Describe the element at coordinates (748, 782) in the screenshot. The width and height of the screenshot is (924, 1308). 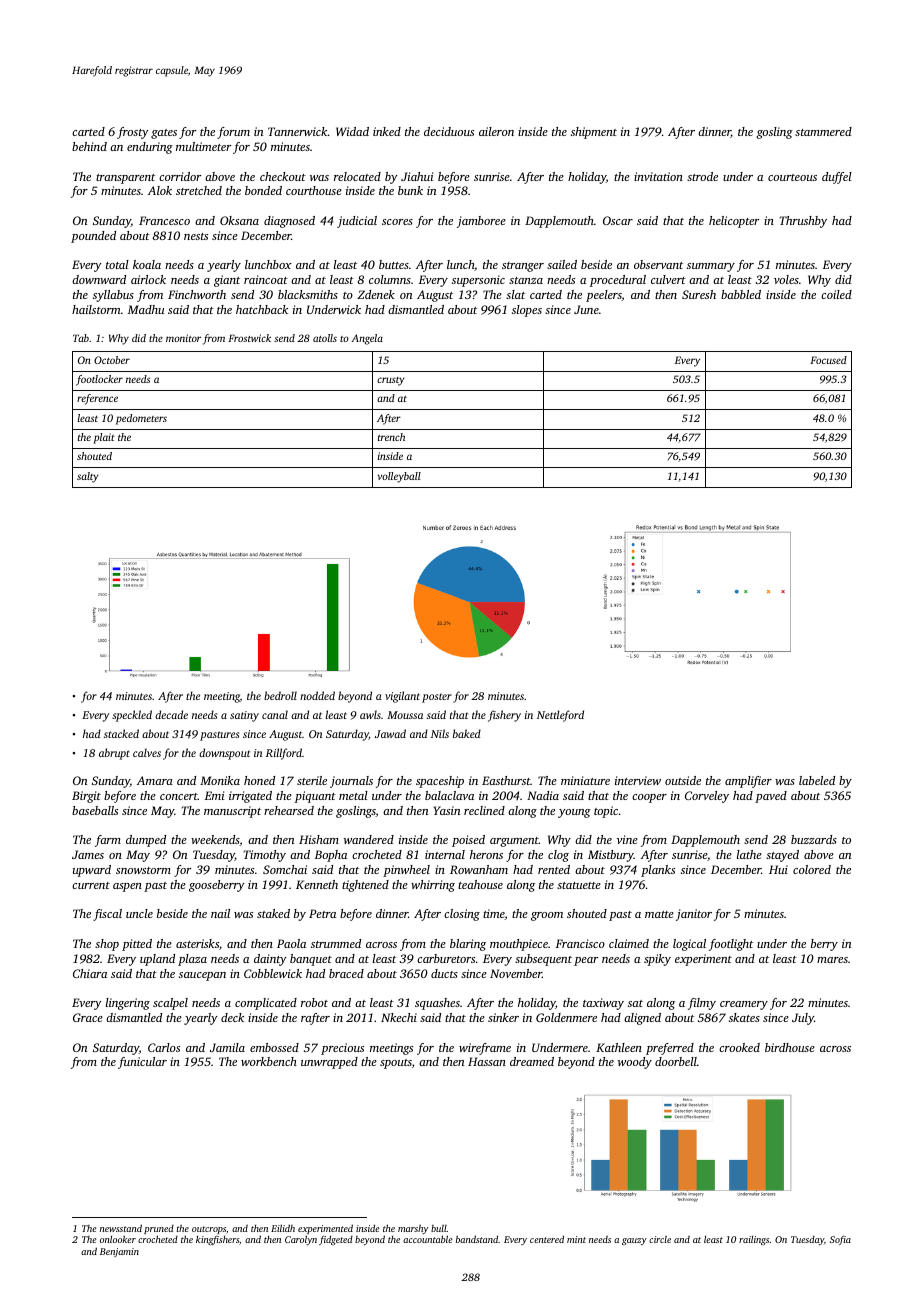
I see `amplifier` at that location.
